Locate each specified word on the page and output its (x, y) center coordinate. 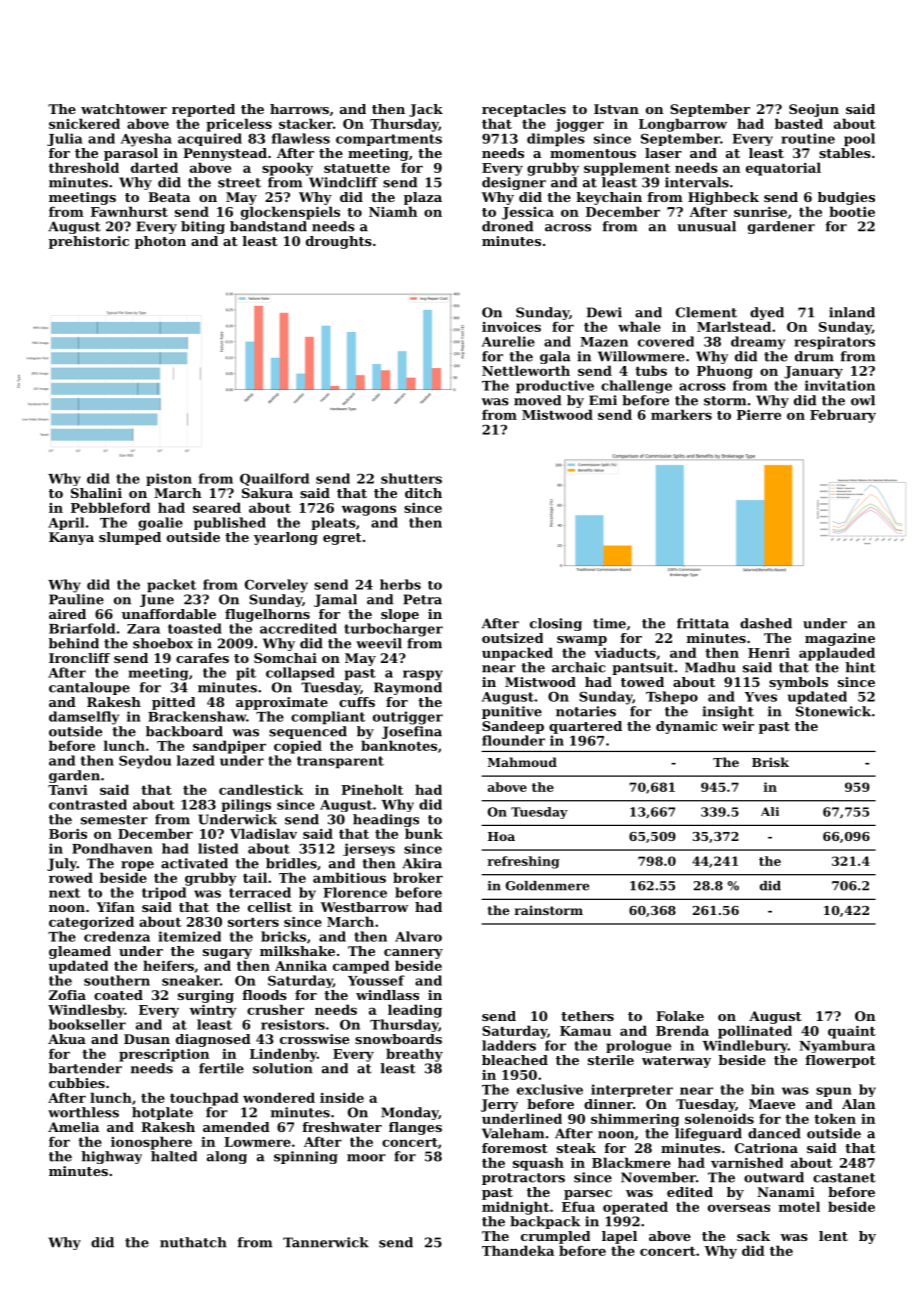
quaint (852, 1032)
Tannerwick (326, 1242)
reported (203, 110)
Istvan (616, 109)
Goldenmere (547, 886)
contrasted (88, 804)
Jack (426, 110)
